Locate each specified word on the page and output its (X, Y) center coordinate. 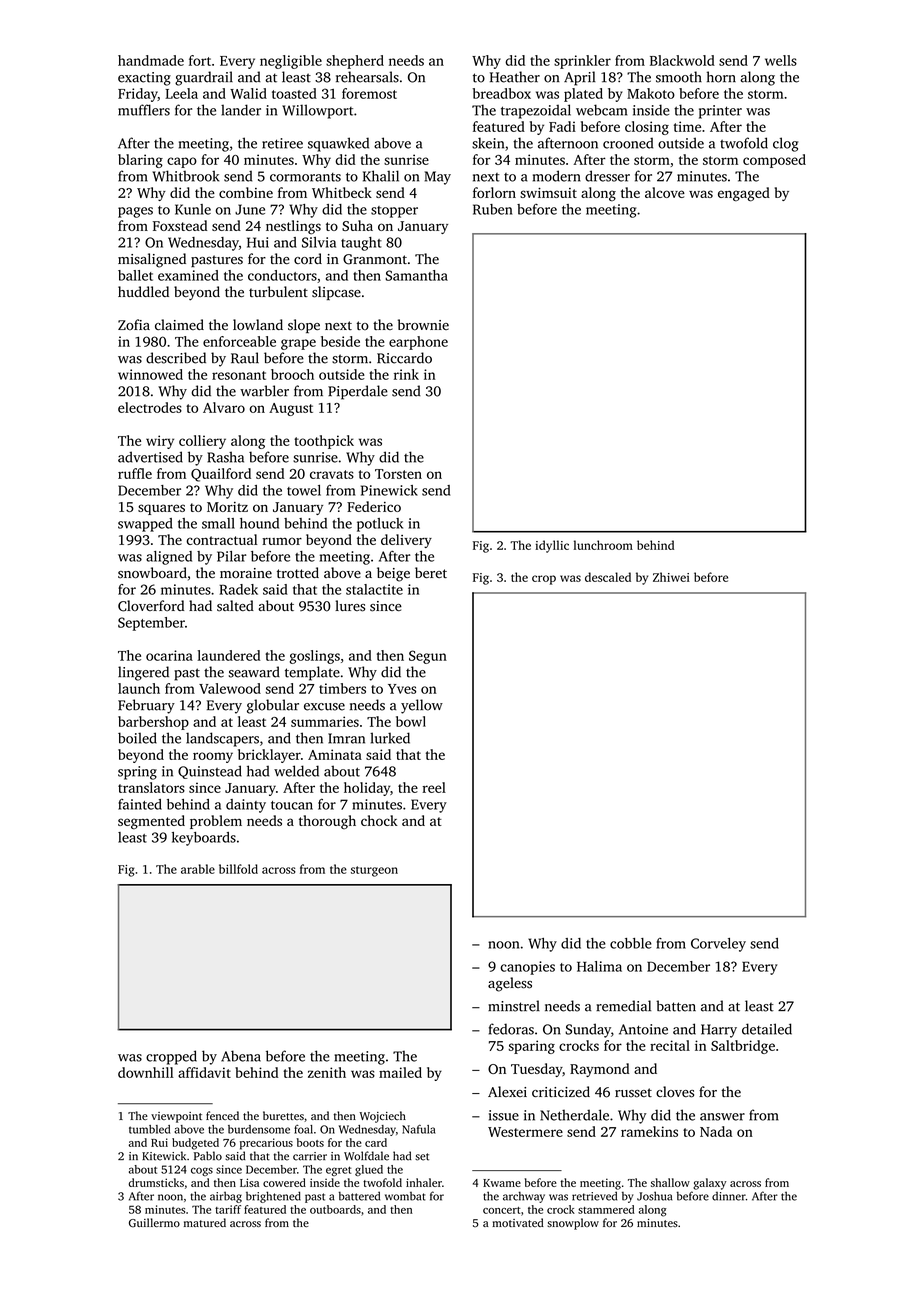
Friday (138, 95)
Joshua (654, 1196)
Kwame (502, 1183)
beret (431, 572)
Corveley (718, 945)
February (146, 706)
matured (205, 1222)
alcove (665, 192)
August (291, 409)
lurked (390, 738)
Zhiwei (671, 577)
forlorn (494, 192)
